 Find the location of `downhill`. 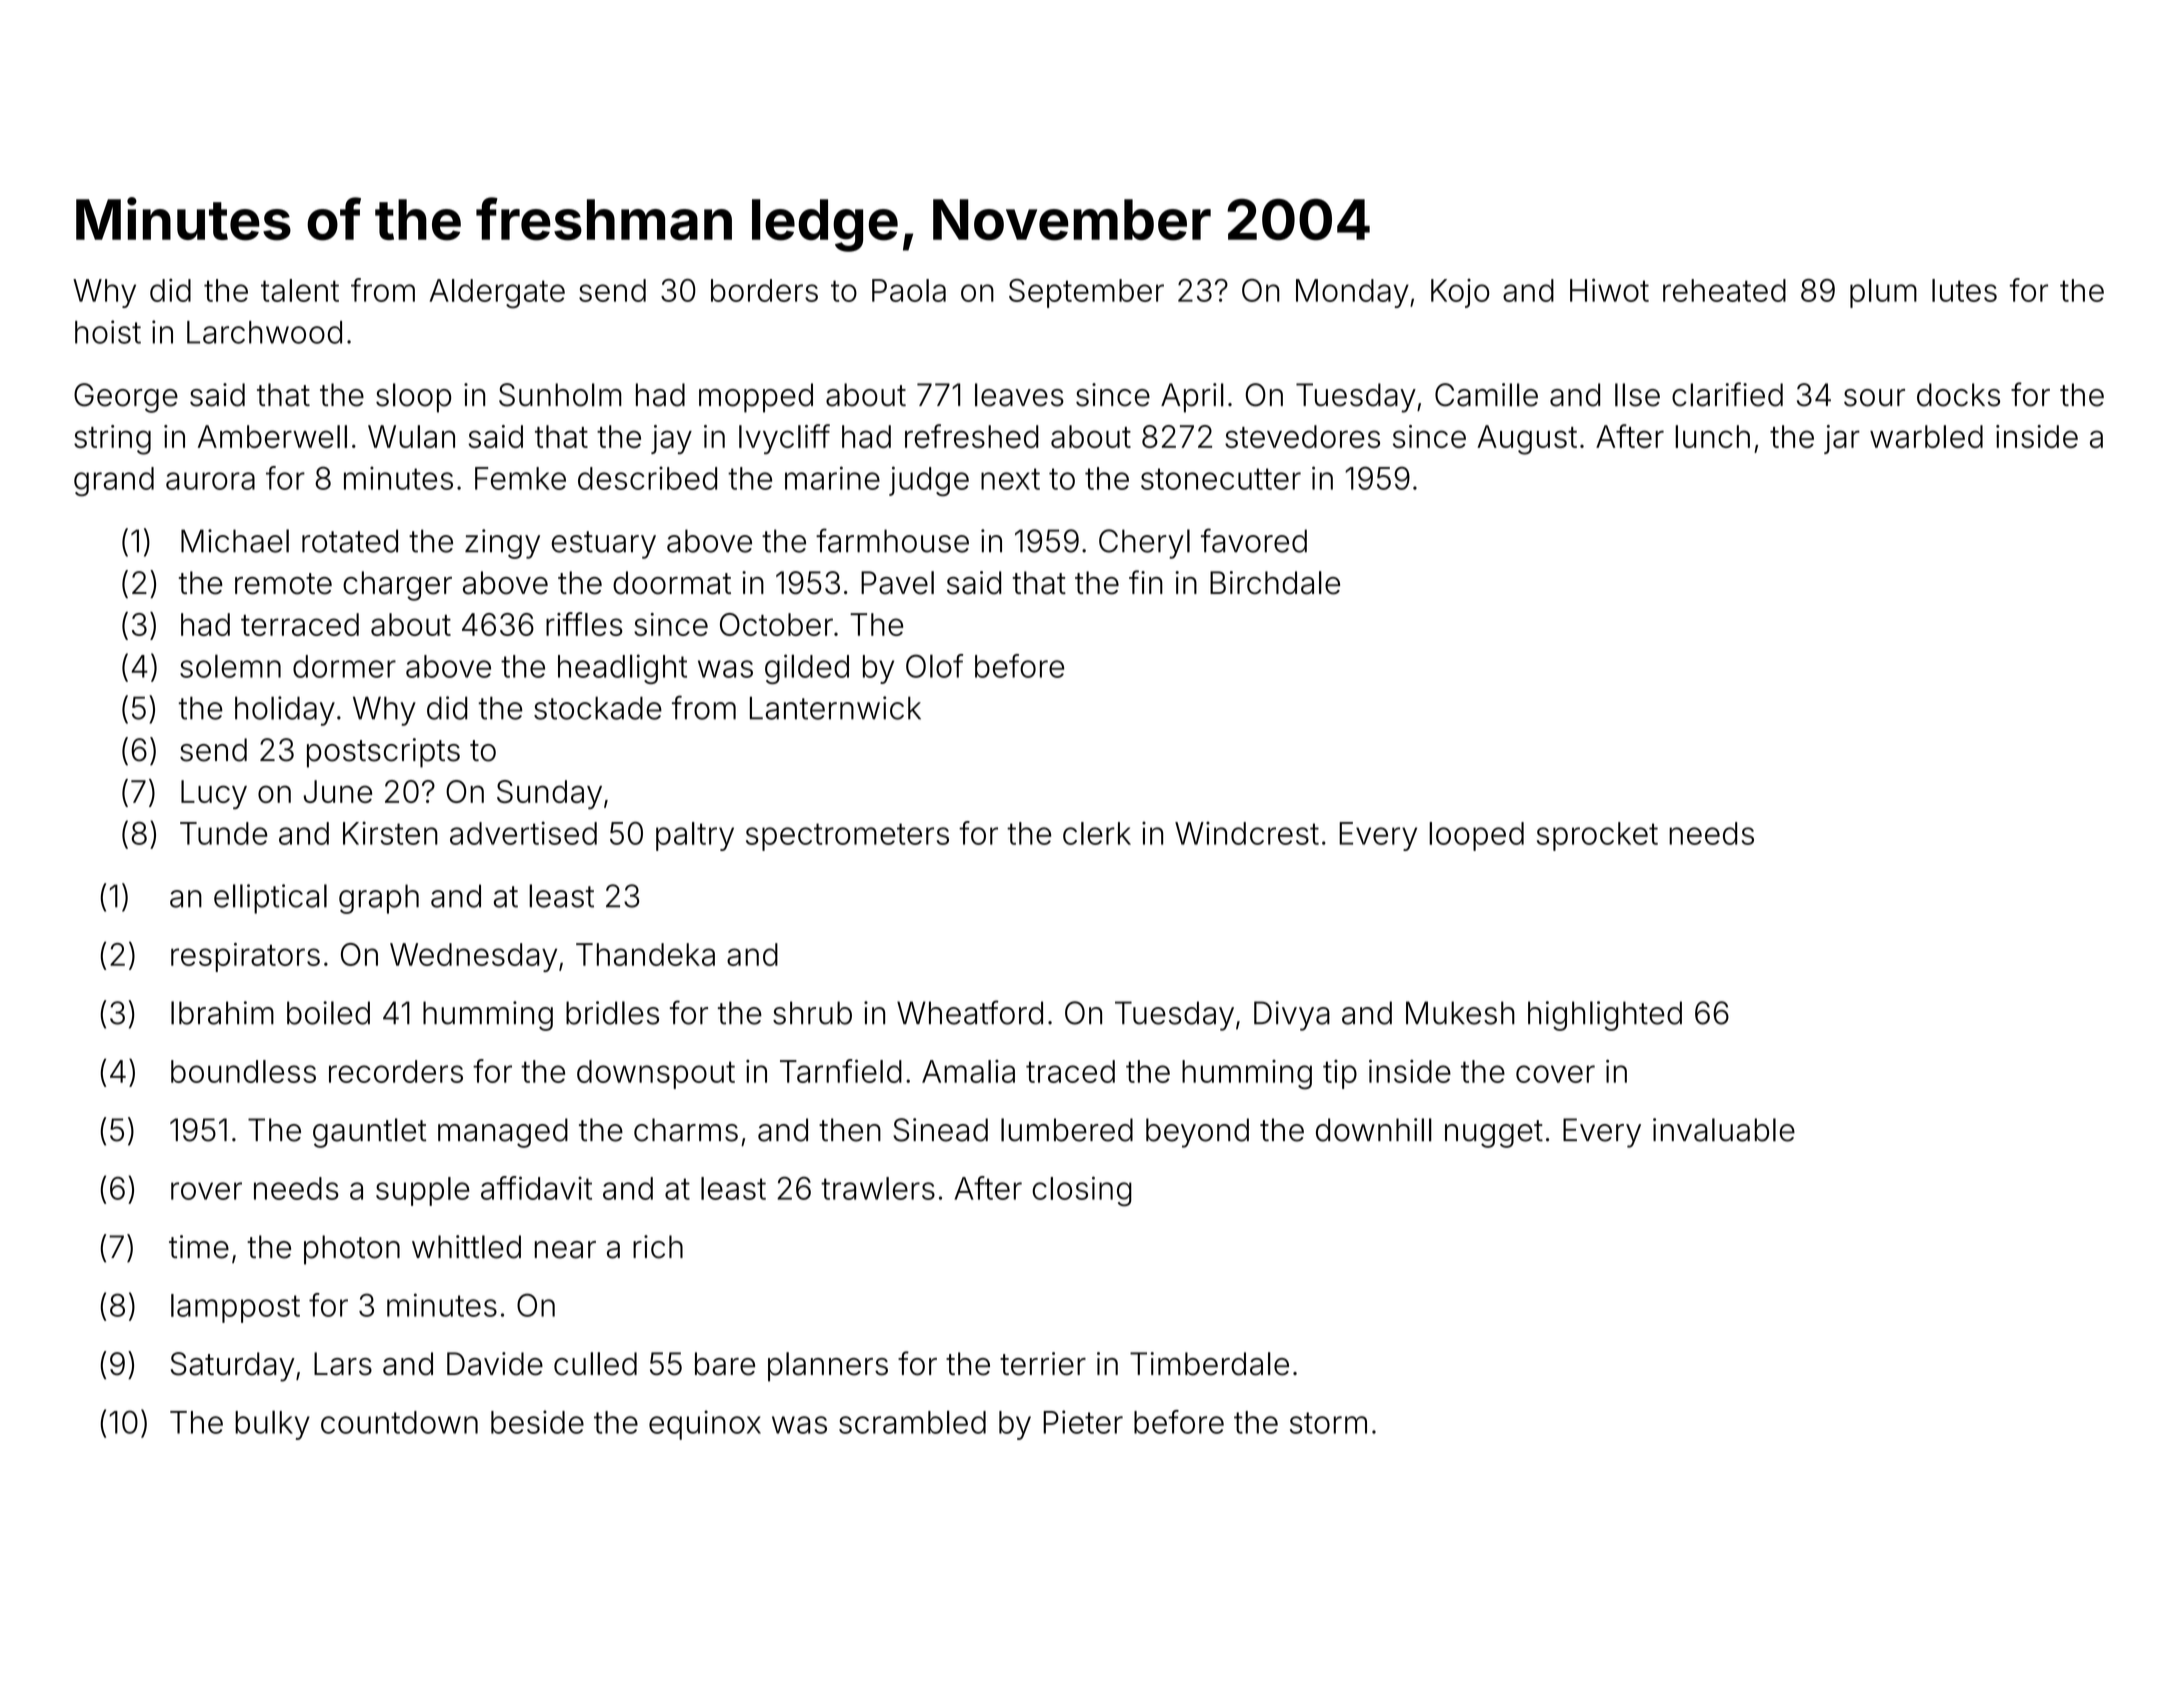

downhill is located at coordinates (1374, 1130).
